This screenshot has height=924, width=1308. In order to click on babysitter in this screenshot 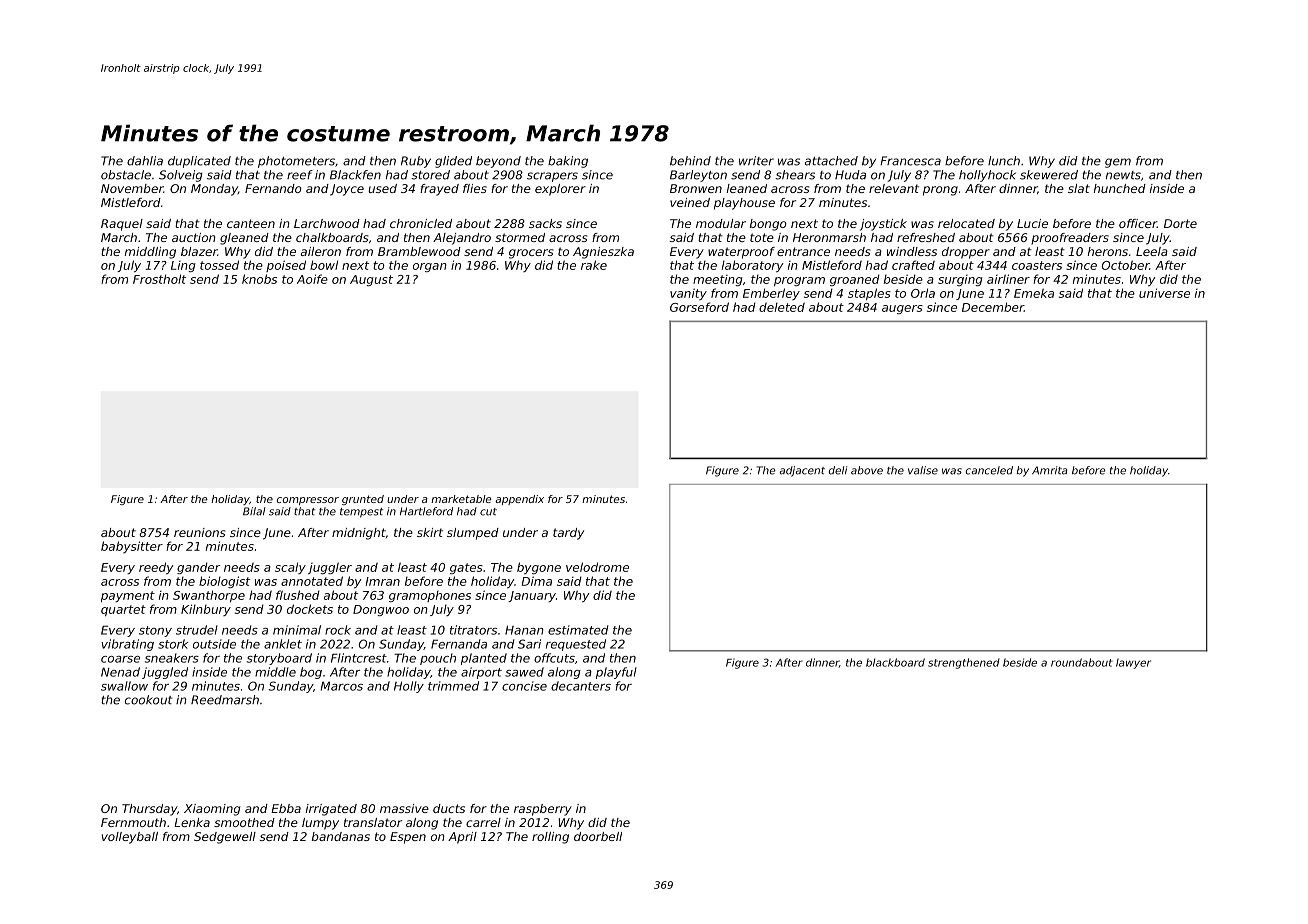, I will do `click(132, 547)`.
